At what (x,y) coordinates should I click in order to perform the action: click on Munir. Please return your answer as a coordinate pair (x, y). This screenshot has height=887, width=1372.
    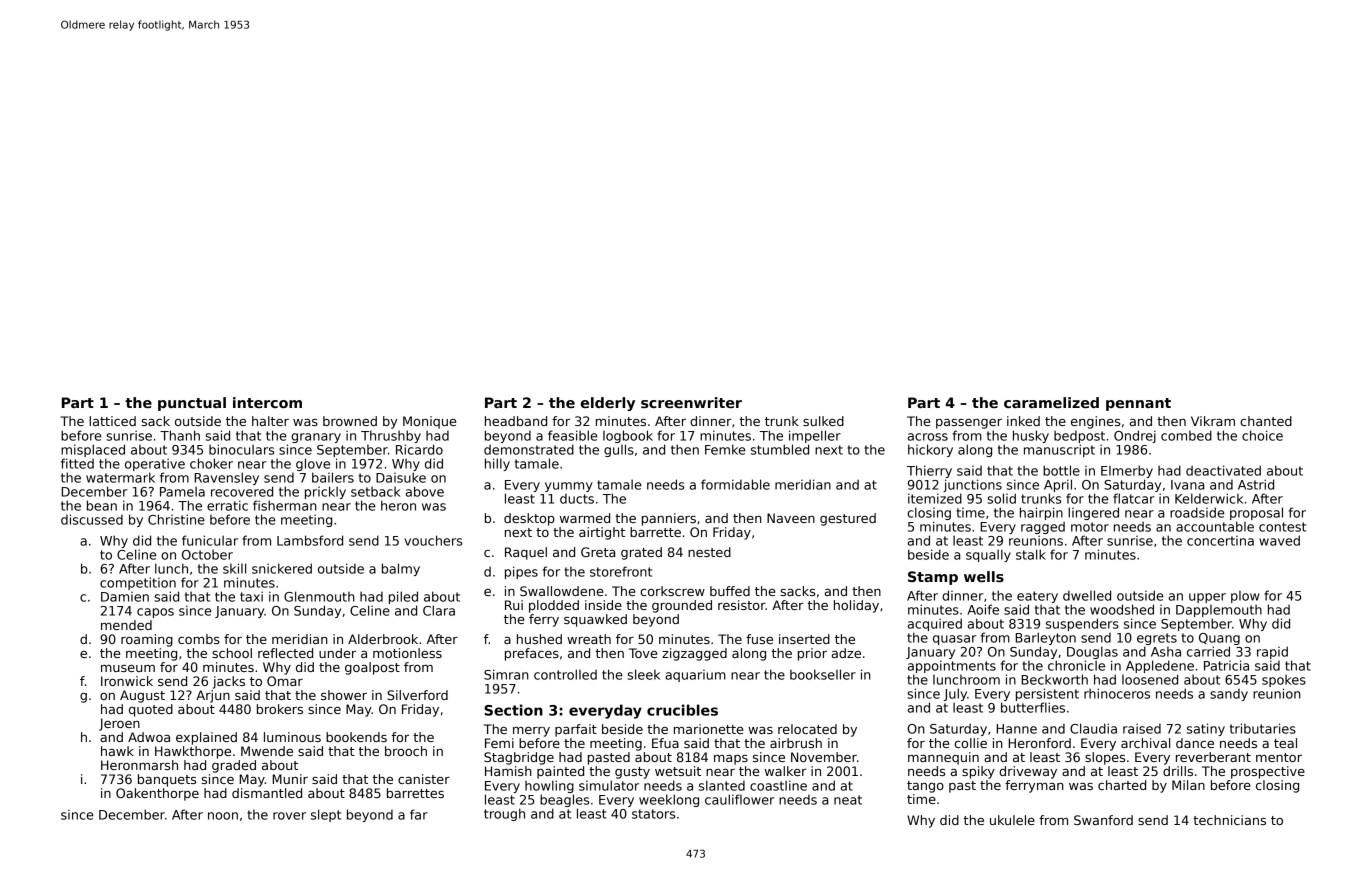
    Looking at the image, I should click on (290, 779).
